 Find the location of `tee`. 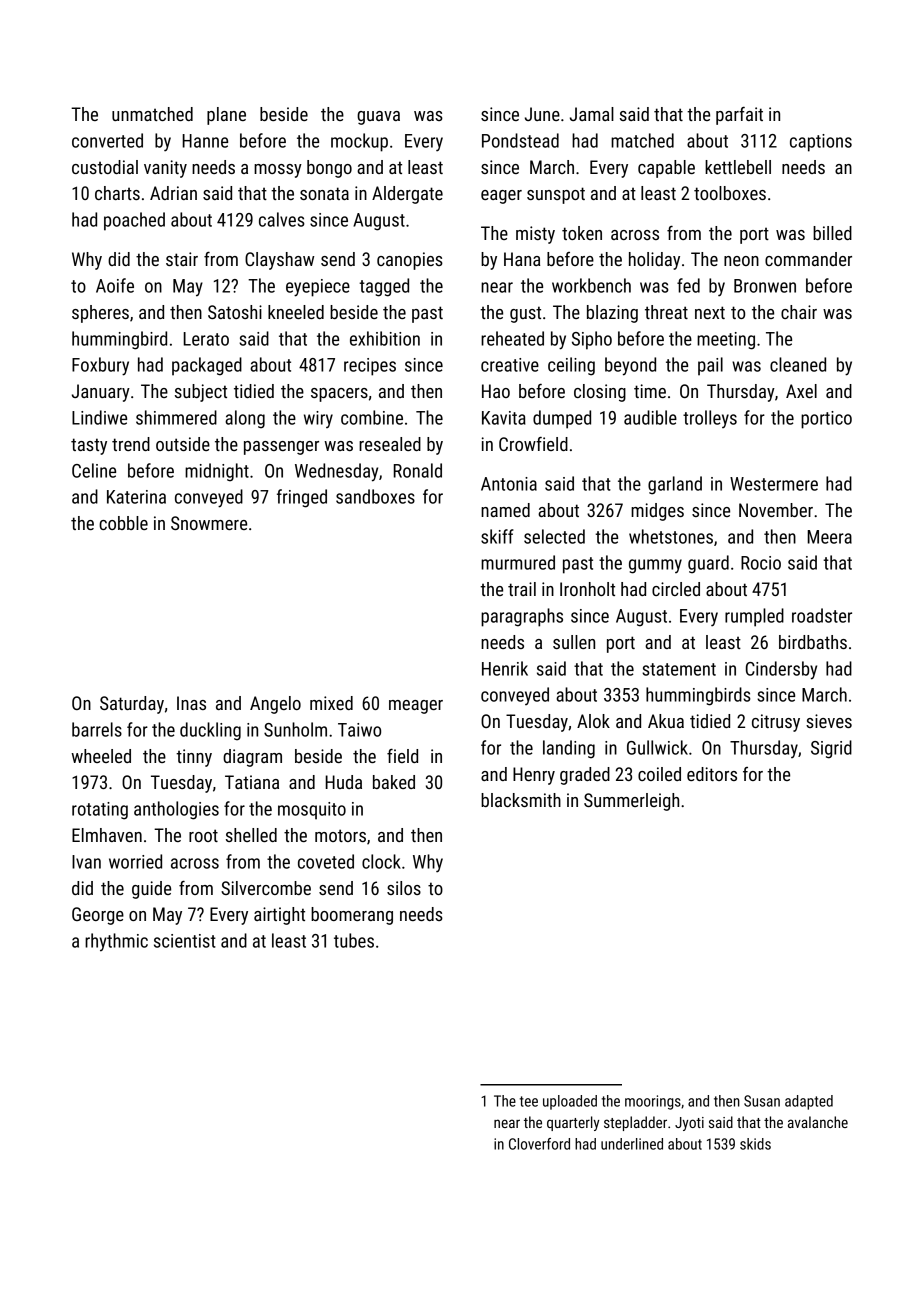

tee is located at coordinates (529, 1101).
